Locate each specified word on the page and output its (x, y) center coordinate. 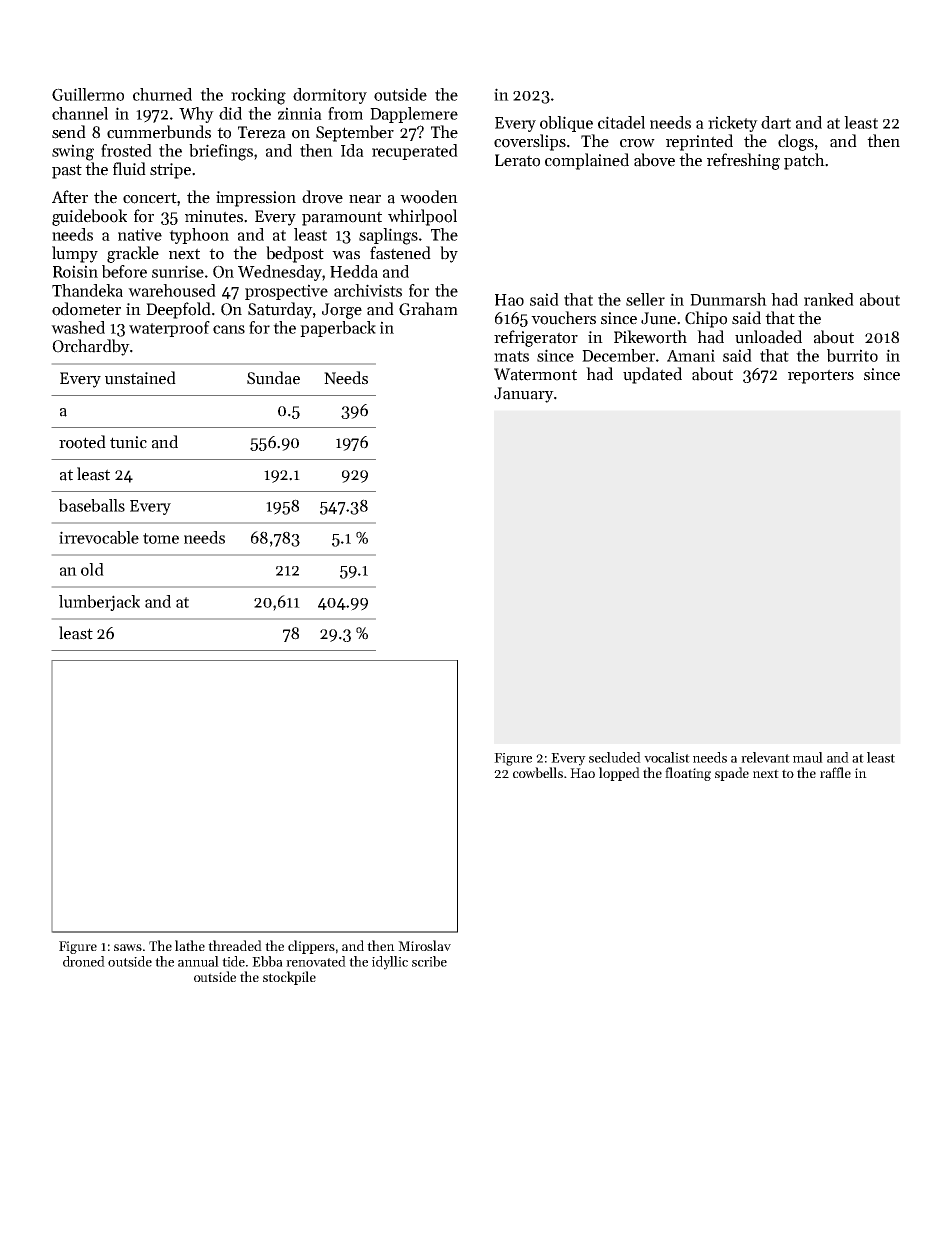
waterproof (169, 329)
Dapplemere (414, 115)
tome (161, 538)
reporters (821, 376)
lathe (190, 945)
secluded (615, 757)
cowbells (538, 772)
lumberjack (99, 603)
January (524, 395)
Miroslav (424, 945)
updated (652, 375)
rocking (258, 96)
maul (808, 757)
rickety (733, 124)
